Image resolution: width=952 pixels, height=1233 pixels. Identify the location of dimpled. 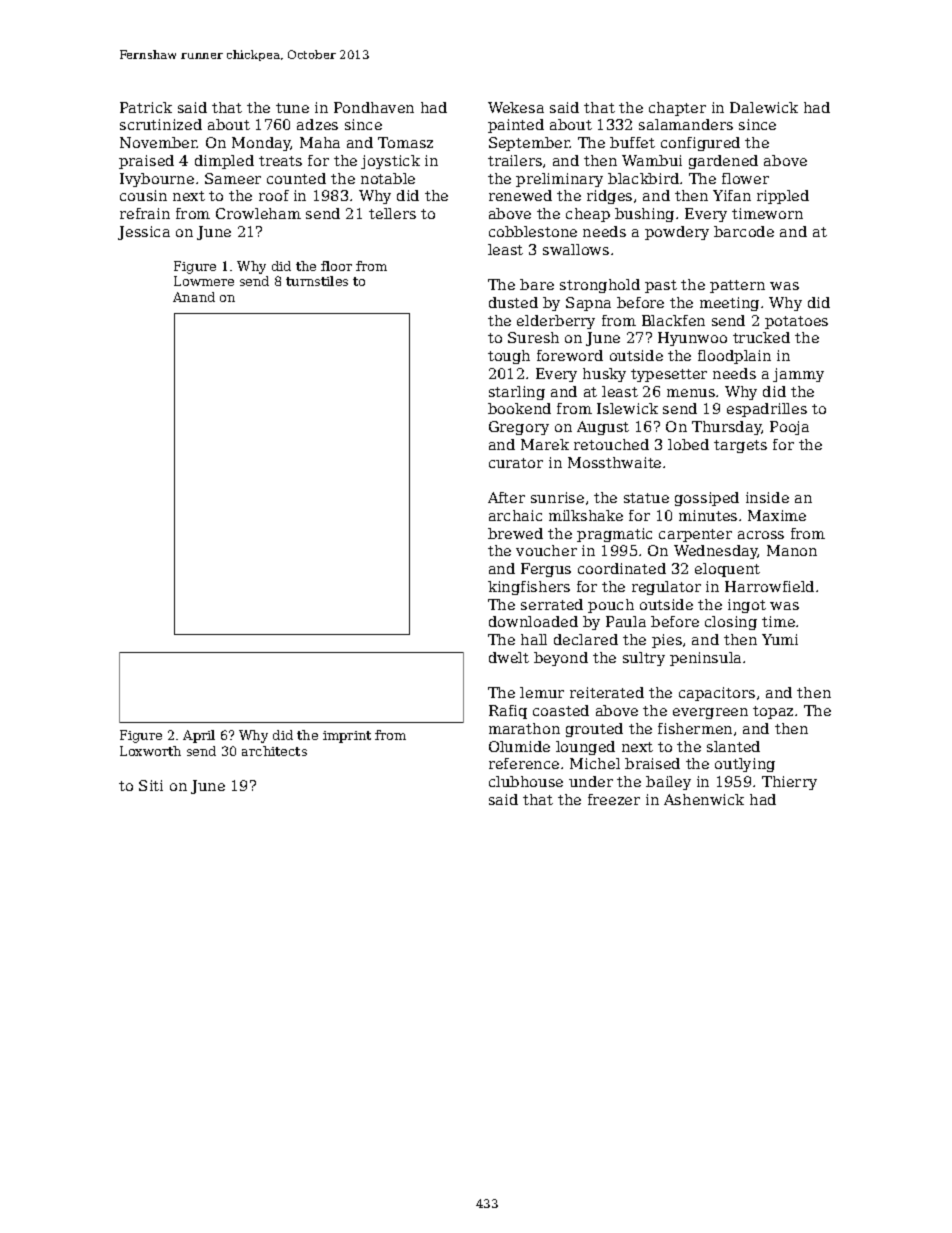
(224, 162).
